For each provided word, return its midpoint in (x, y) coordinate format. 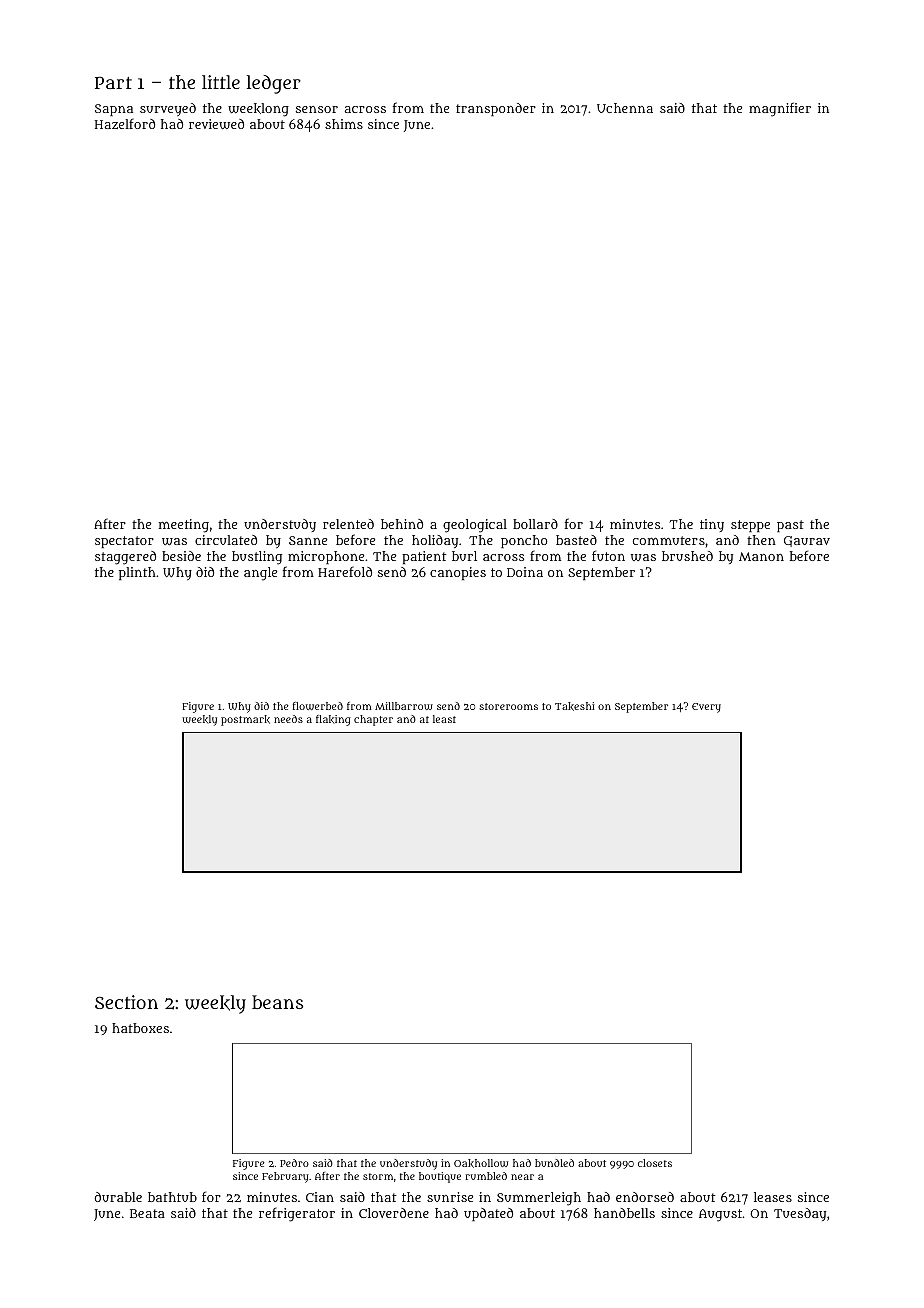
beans (277, 1002)
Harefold (345, 571)
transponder (496, 109)
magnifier (780, 109)
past (790, 526)
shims (344, 124)
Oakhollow (481, 1163)
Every (706, 708)
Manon (761, 556)
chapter (373, 720)
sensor (317, 109)
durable (118, 1197)
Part (113, 83)
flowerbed (318, 706)
